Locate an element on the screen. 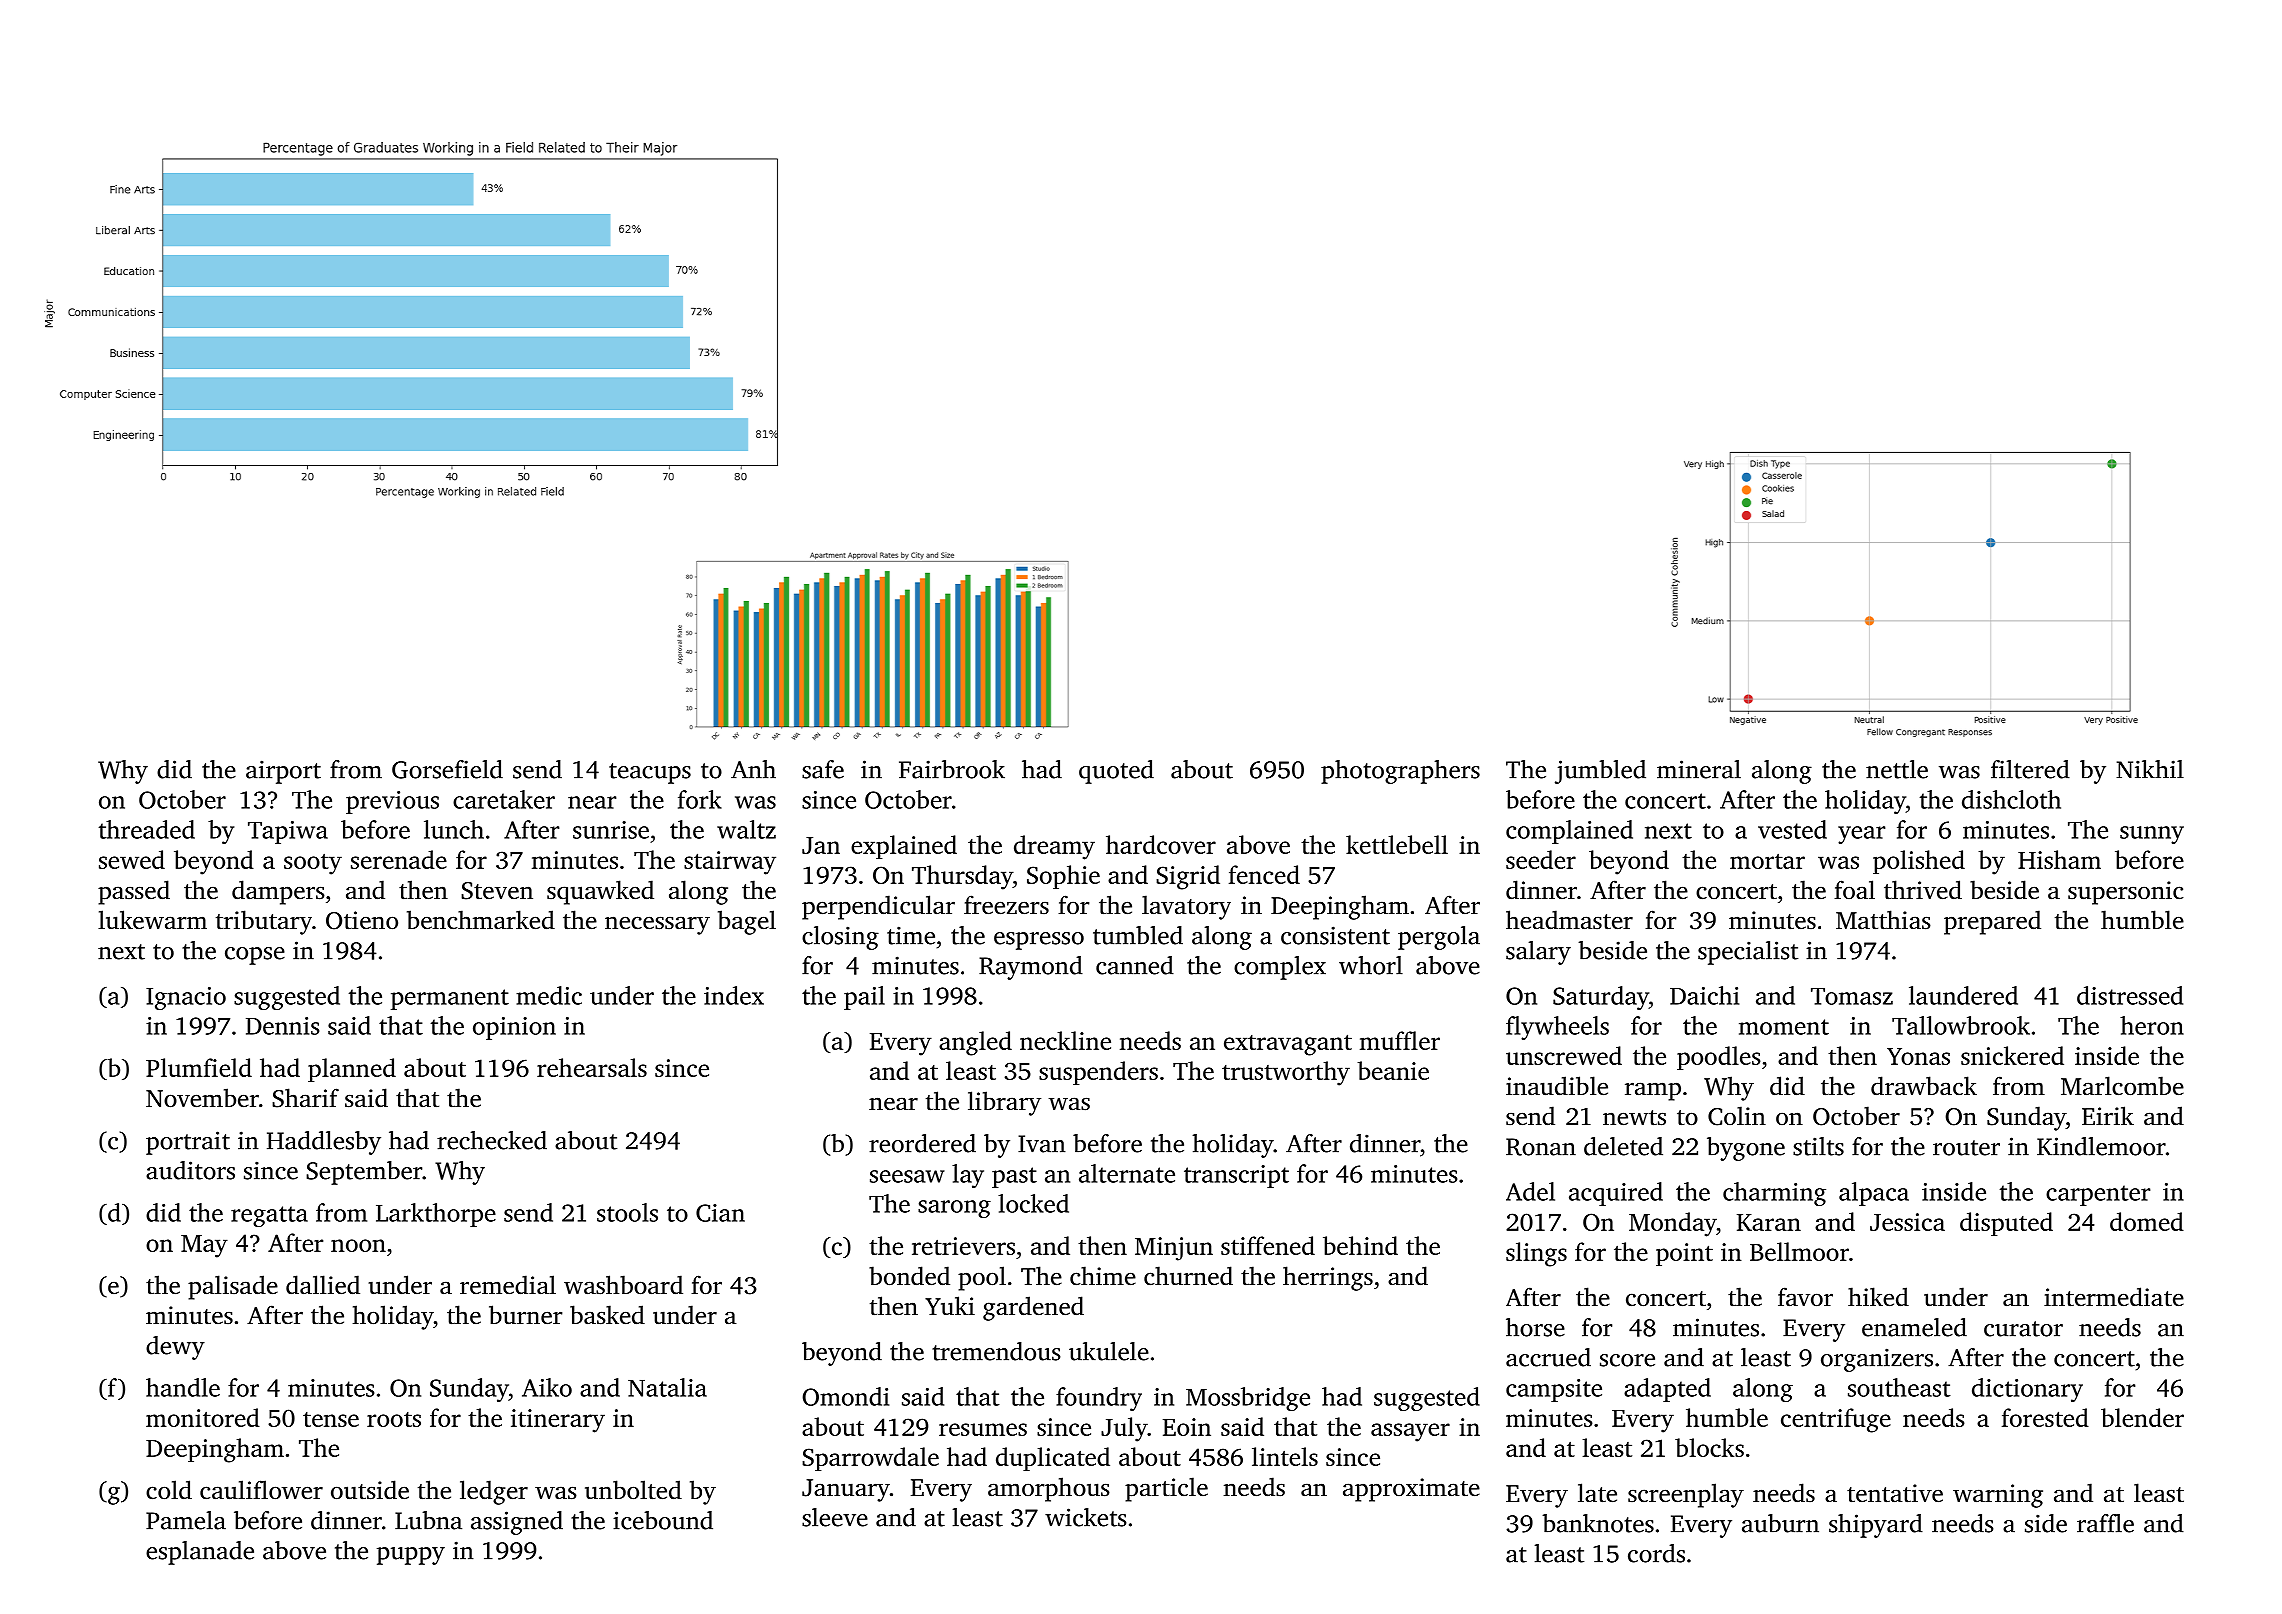 The height and width of the screenshot is (1614, 2282). hardcover is located at coordinates (1161, 844).
